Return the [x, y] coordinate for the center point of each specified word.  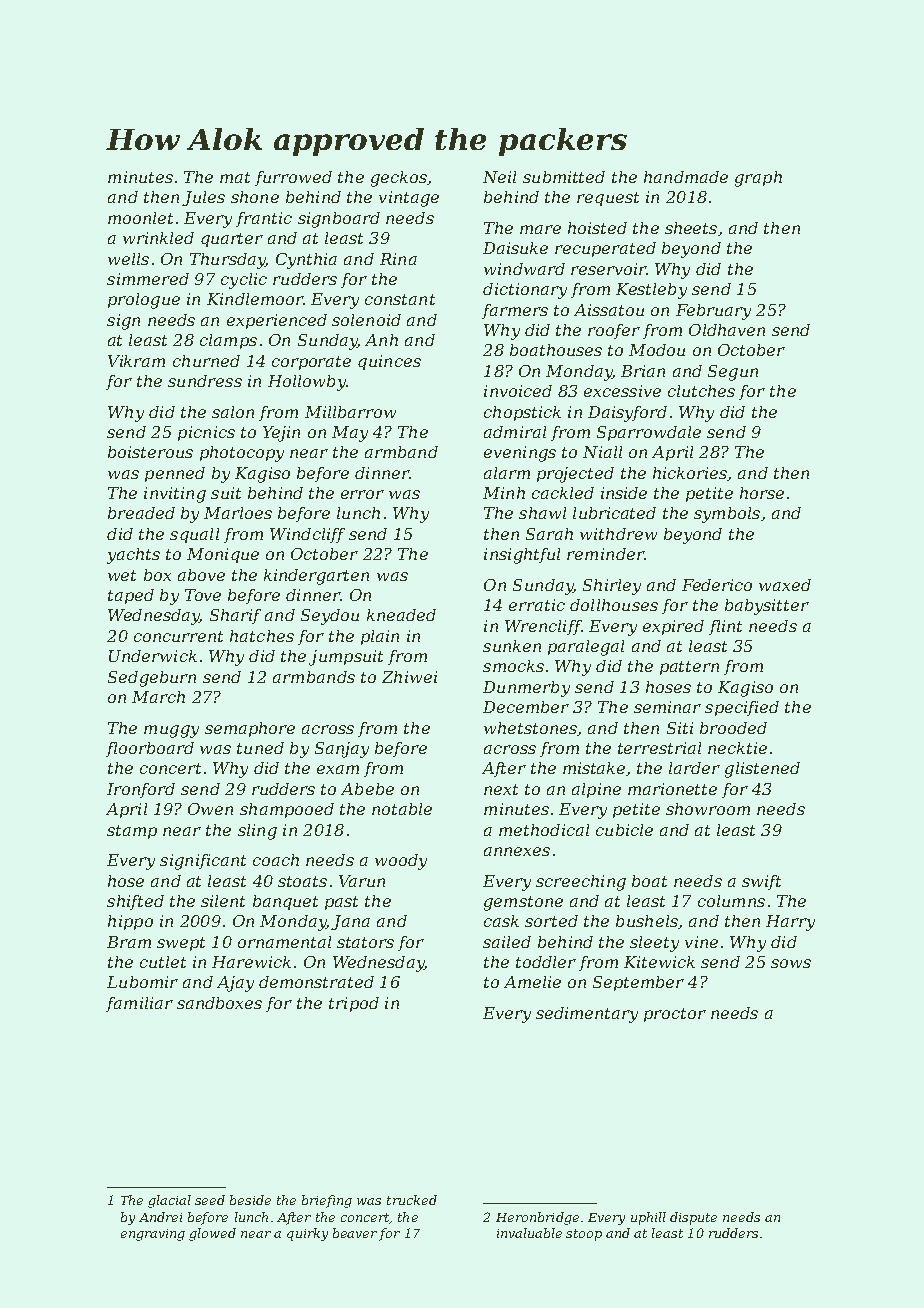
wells [128, 259]
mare [540, 229]
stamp [132, 832]
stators [365, 942]
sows [791, 963]
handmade [686, 177]
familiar [139, 1004]
